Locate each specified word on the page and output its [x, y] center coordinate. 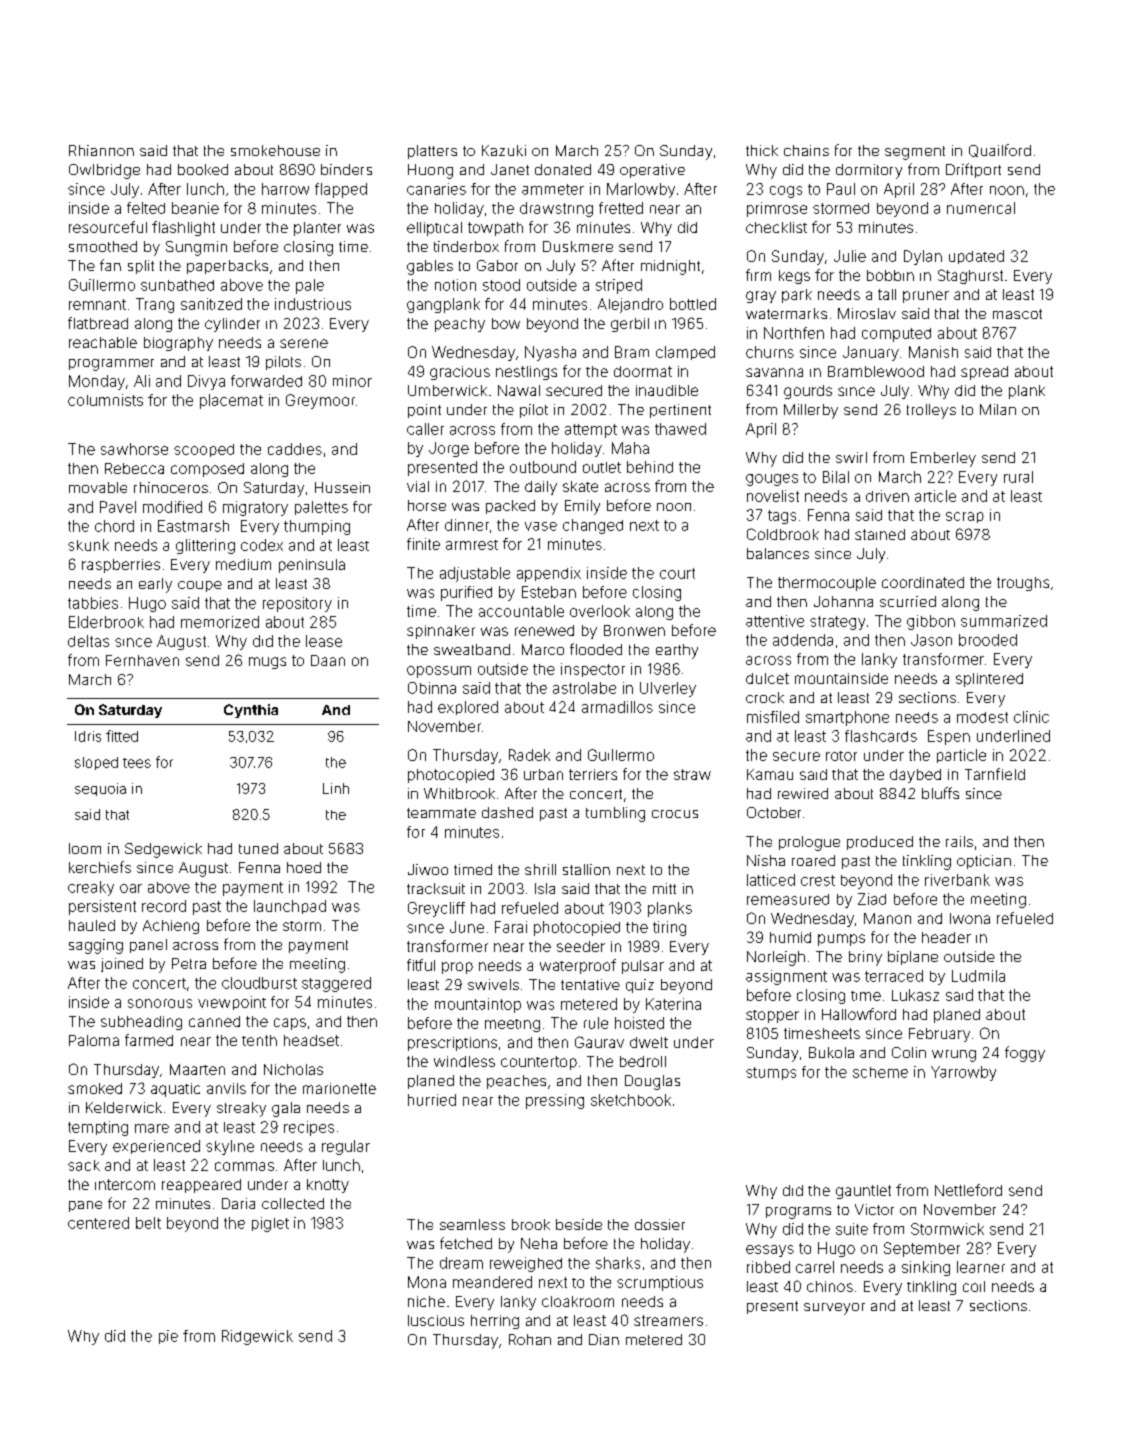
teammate [441, 813]
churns [770, 352]
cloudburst [259, 983]
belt [148, 1223]
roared [813, 860]
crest [818, 880]
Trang [155, 305]
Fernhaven [142, 660]
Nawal [519, 390]
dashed [507, 812]
